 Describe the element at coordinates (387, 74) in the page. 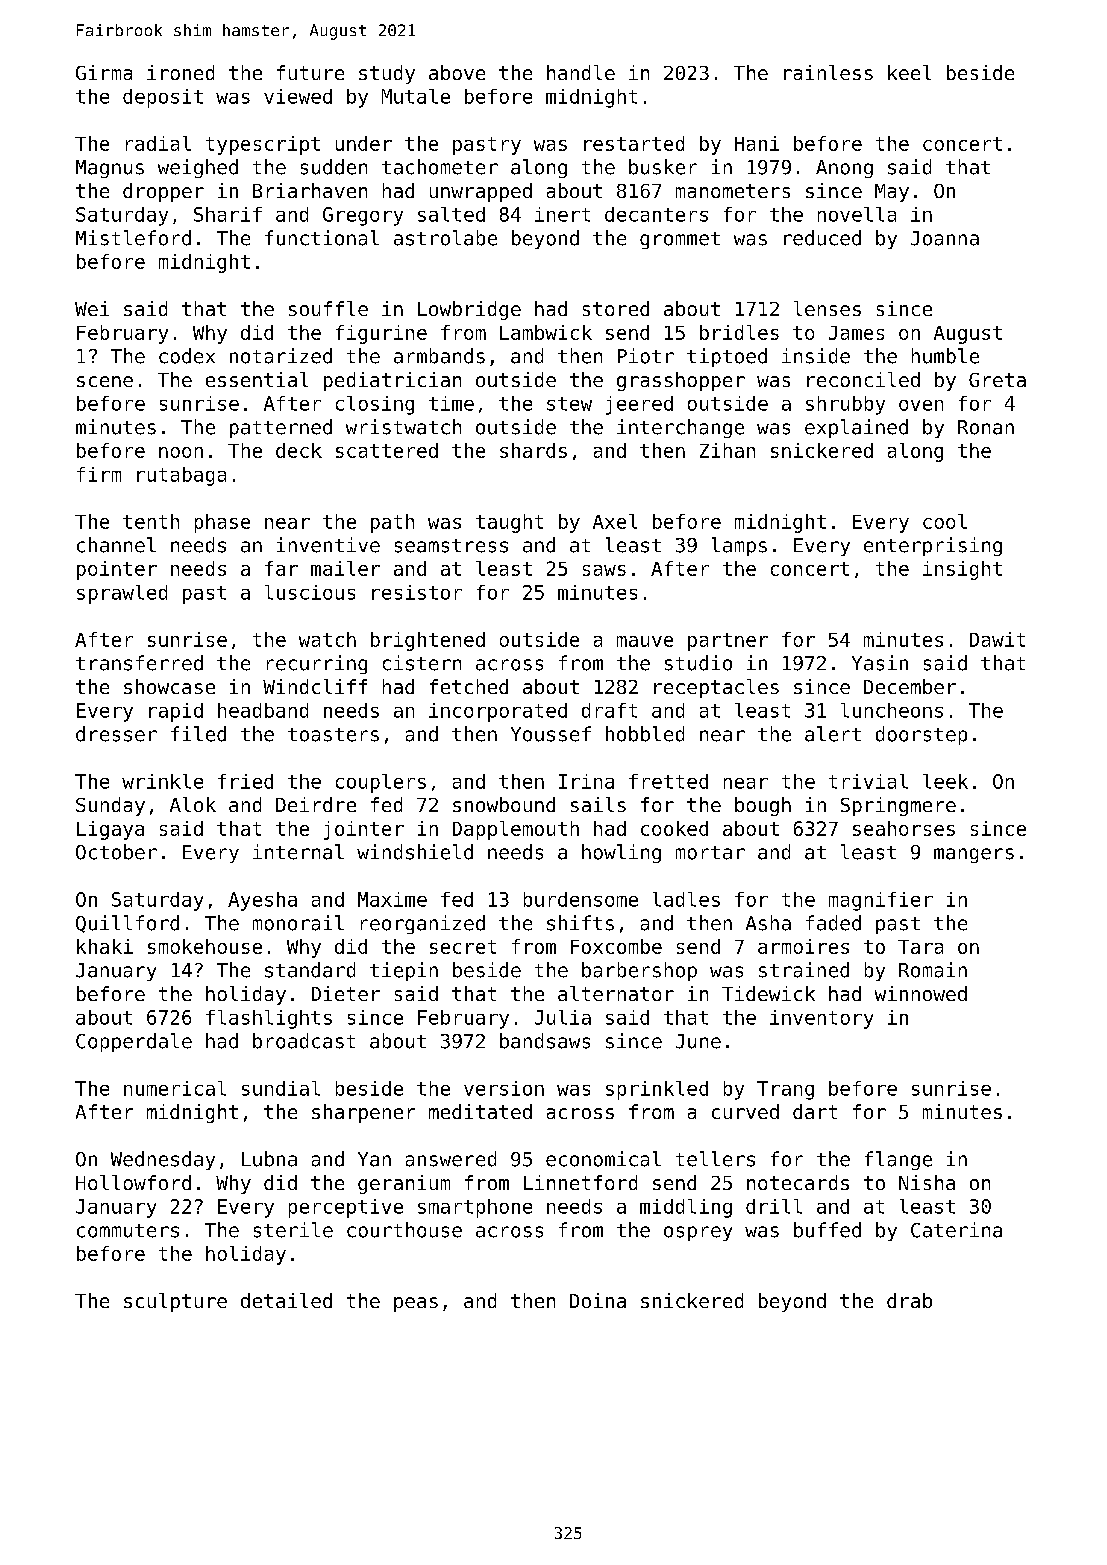

I see `study` at that location.
